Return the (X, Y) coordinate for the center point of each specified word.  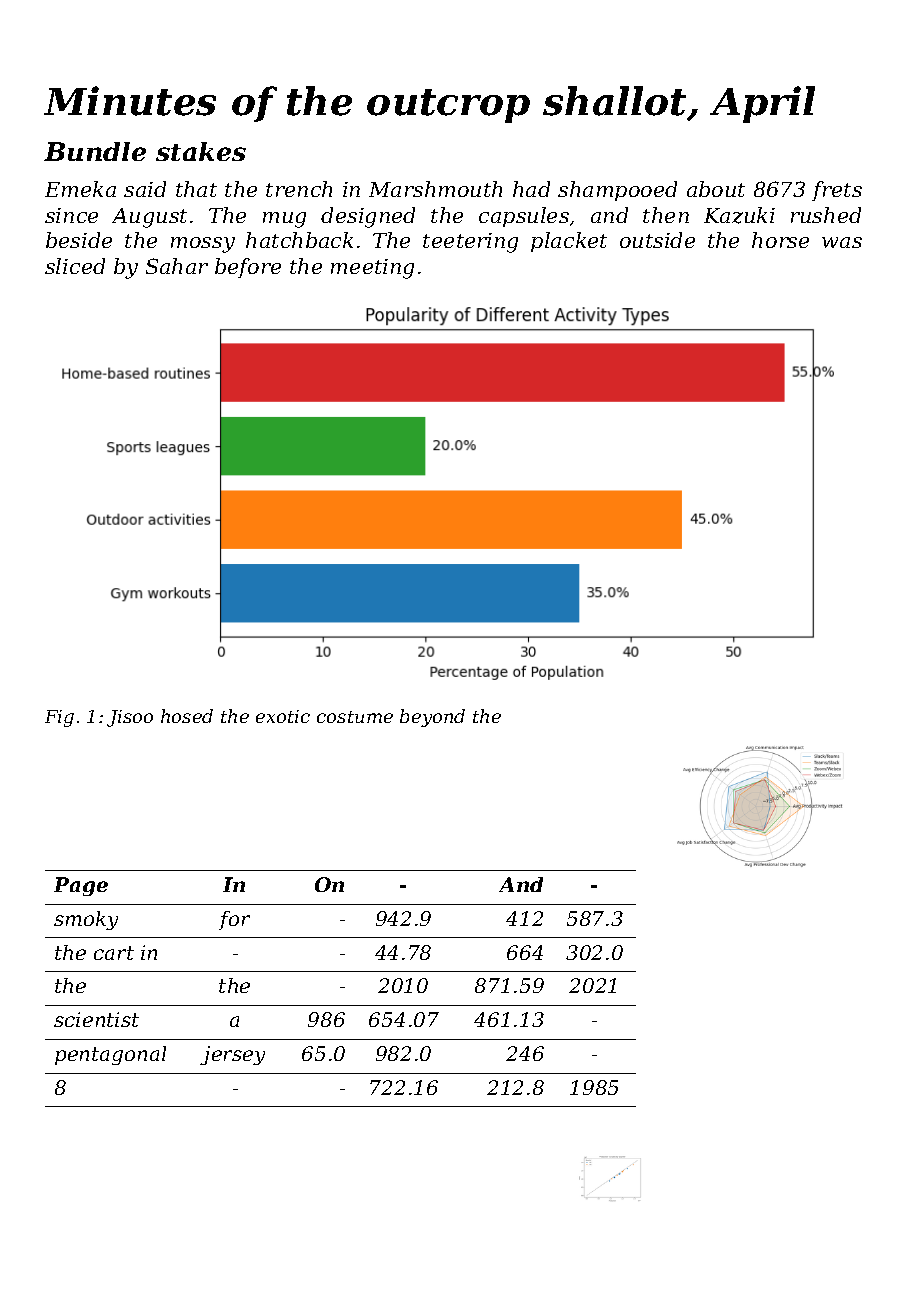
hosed (187, 716)
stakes (201, 151)
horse (780, 240)
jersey (232, 1055)
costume (355, 717)
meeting (372, 269)
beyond (432, 718)
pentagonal (110, 1055)
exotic (283, 716)
